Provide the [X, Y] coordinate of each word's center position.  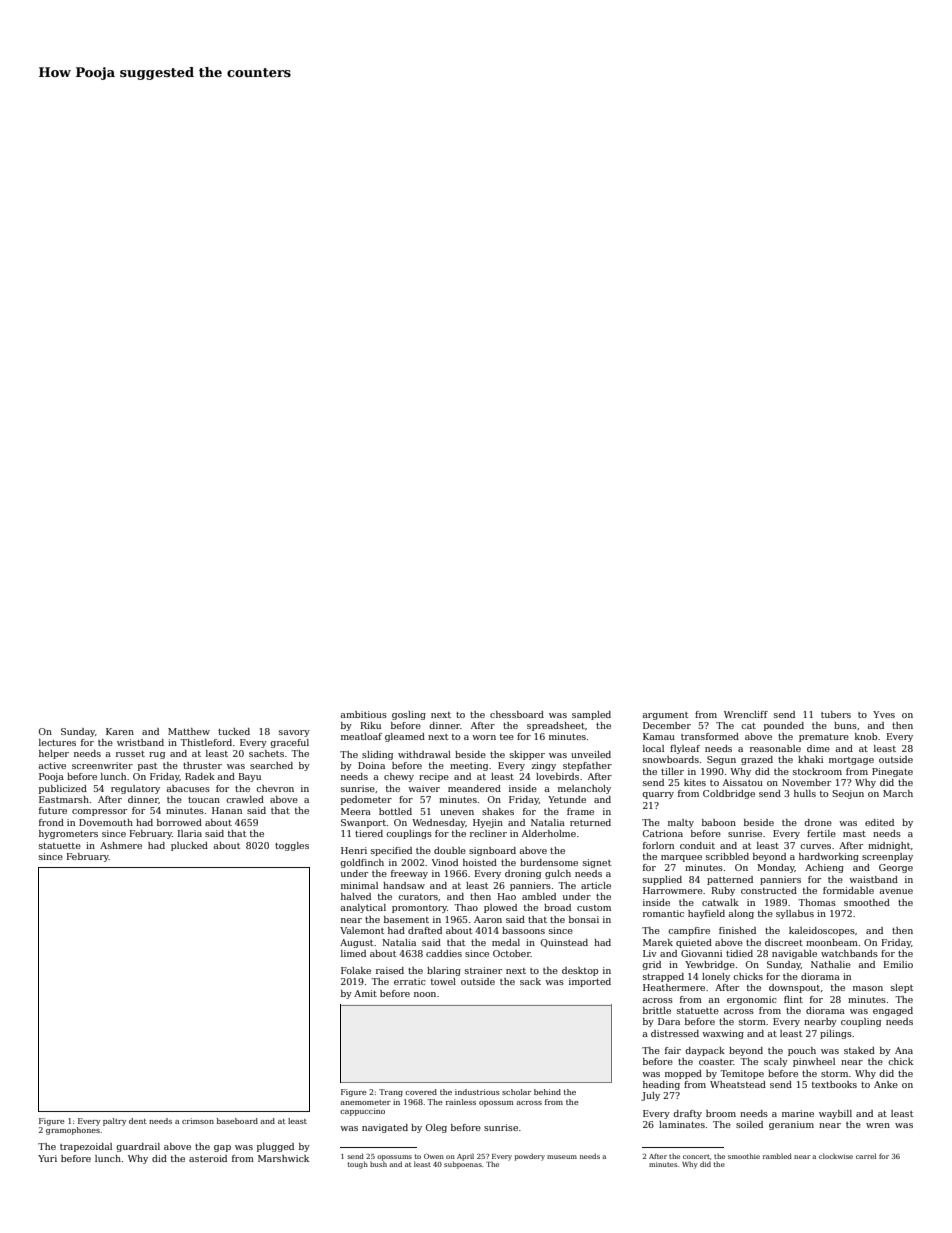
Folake [356, 970]
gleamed [405, 737]
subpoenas [463, 1165]
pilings [836, 1034]
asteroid [208, 1158]
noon [425, 994]
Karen [120, 731]
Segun [721, 760]
